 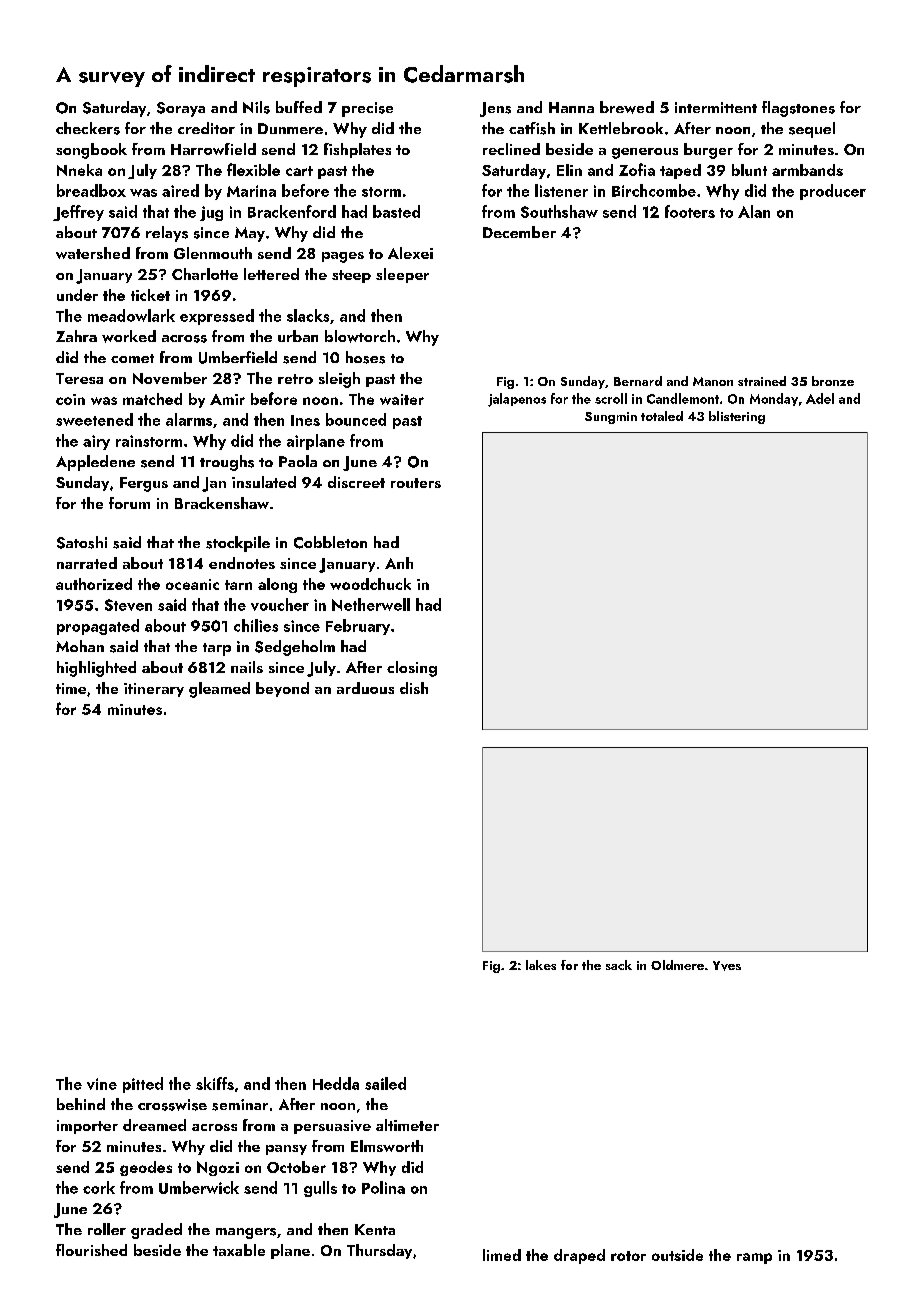 I want to click on routers, so click(x=416, y=483).
